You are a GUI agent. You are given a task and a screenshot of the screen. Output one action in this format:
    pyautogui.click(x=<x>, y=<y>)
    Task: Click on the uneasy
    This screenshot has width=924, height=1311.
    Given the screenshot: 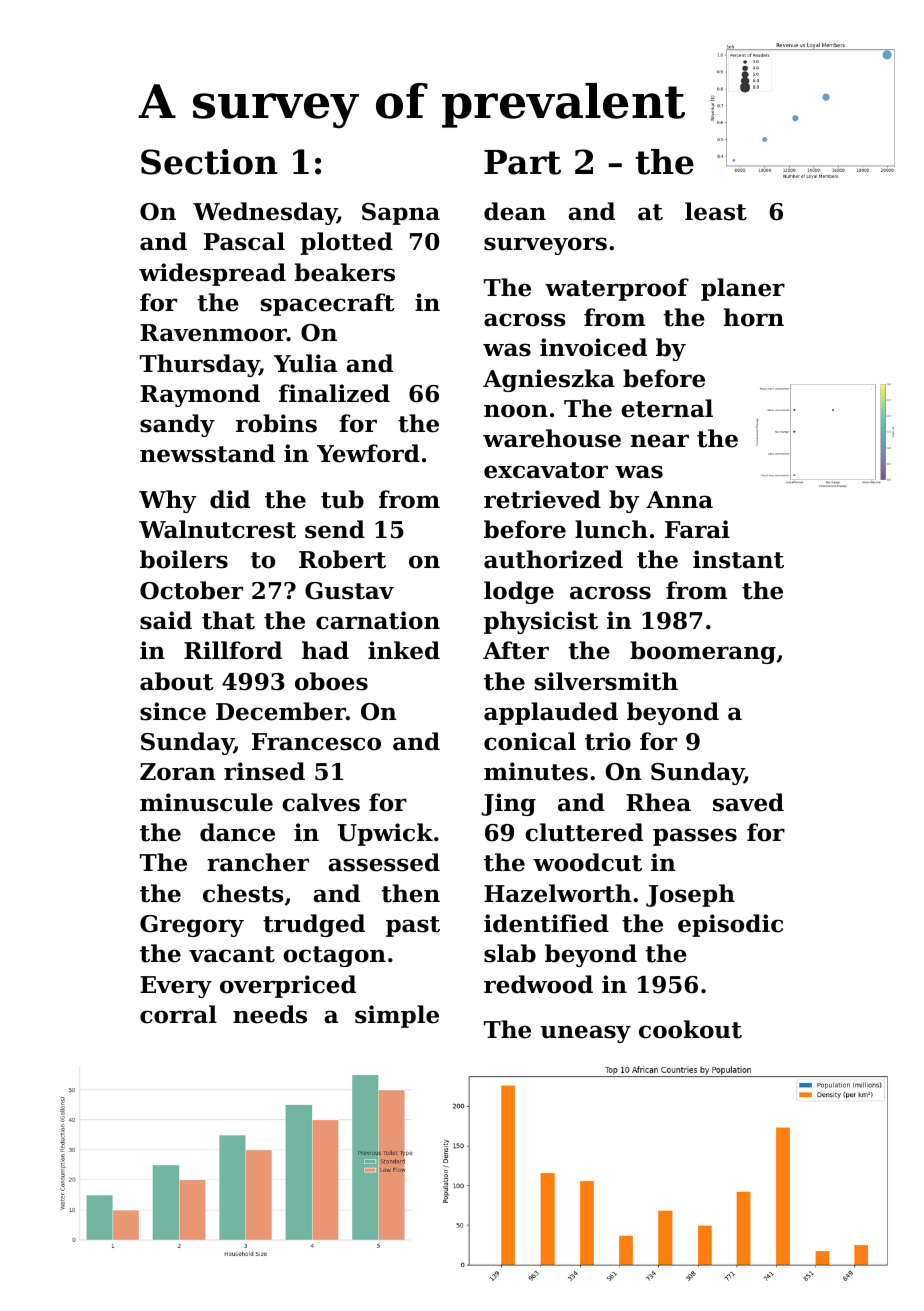 What is the action you would take?
    pyautogui.click(x=586, y=1034)
